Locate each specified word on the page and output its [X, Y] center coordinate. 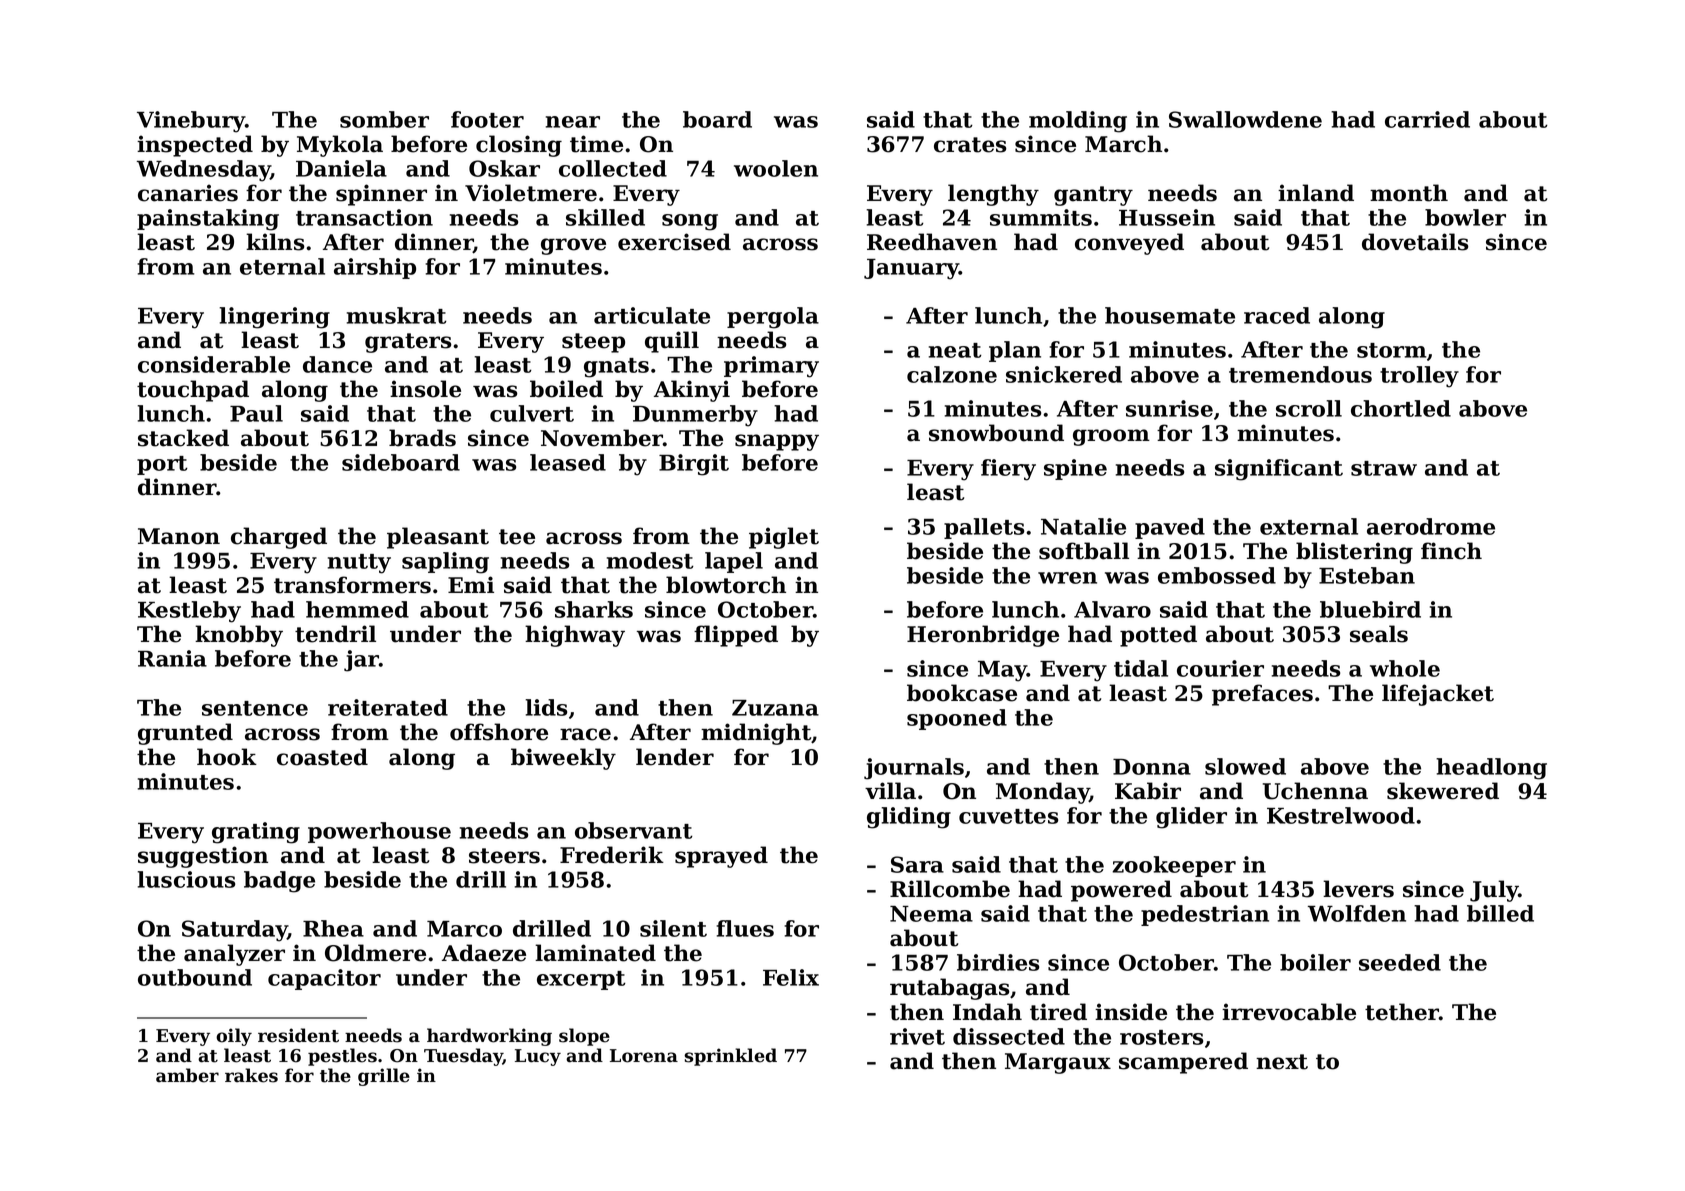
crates [970, 145]
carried [1427, 119]
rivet [917, 1036]
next [1282, 1062]
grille [384, 1077]
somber [384, 119]
